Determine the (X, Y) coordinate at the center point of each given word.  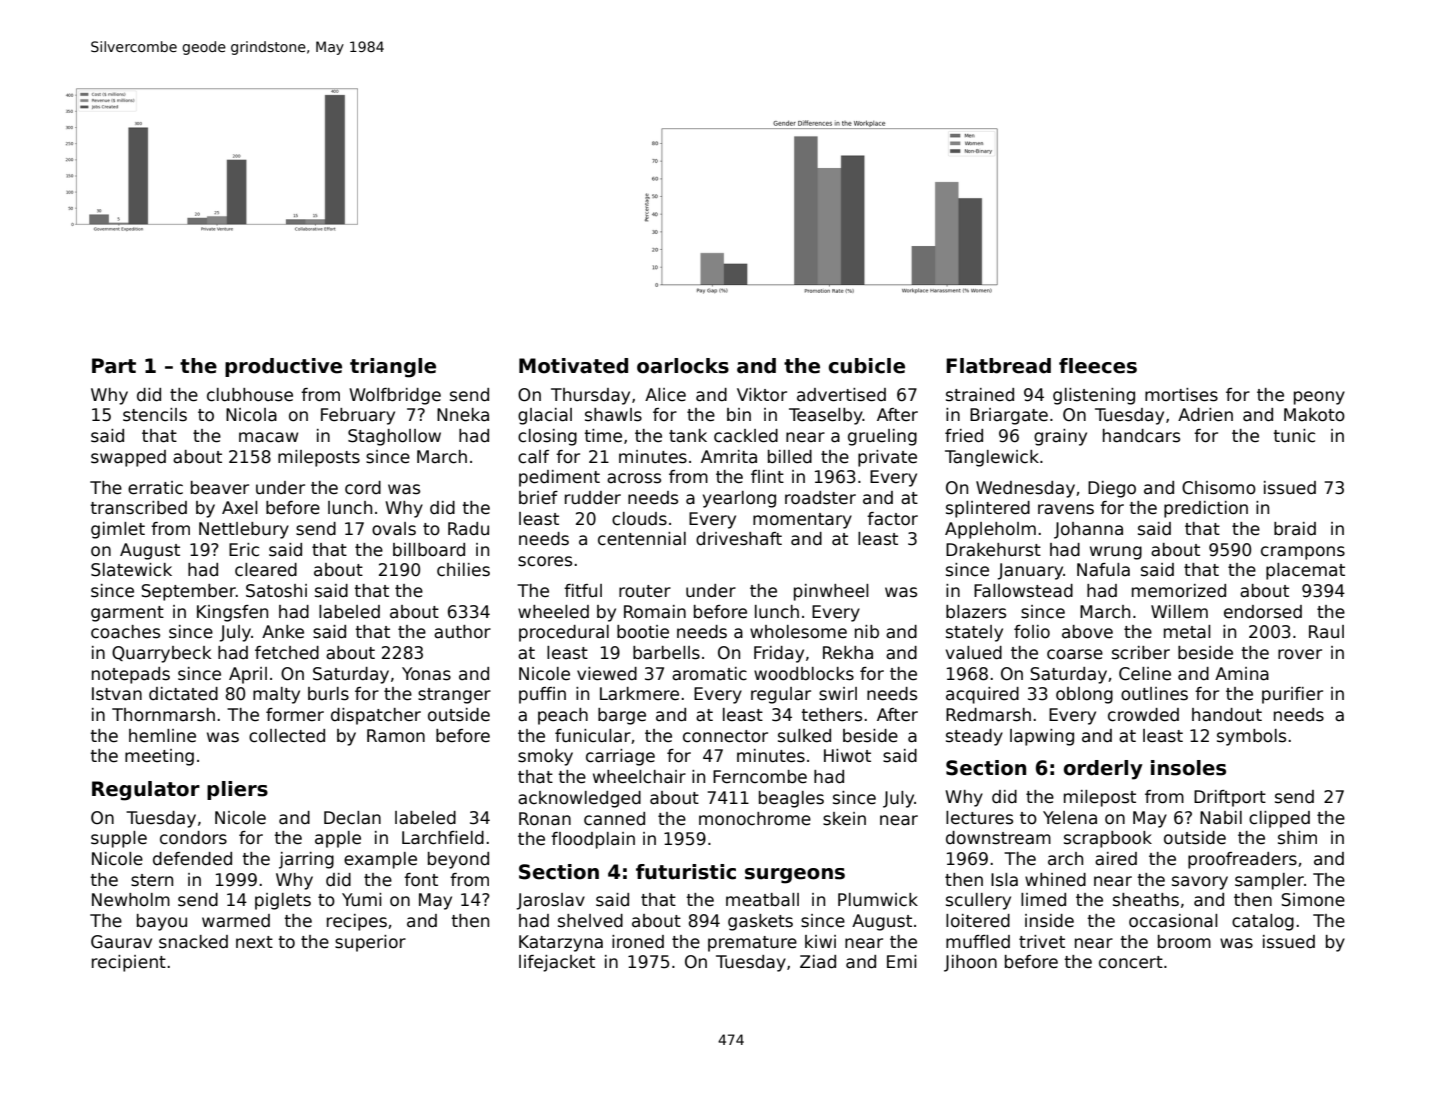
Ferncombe (760, 777)
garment (127, 614)
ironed (638, 942)
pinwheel (831, 592)
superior (370, 943)
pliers (237, 790)
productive (283, 367)
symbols (1251, 737)
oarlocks (683, 366)
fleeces (1098, 366)
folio (1032, 632)
